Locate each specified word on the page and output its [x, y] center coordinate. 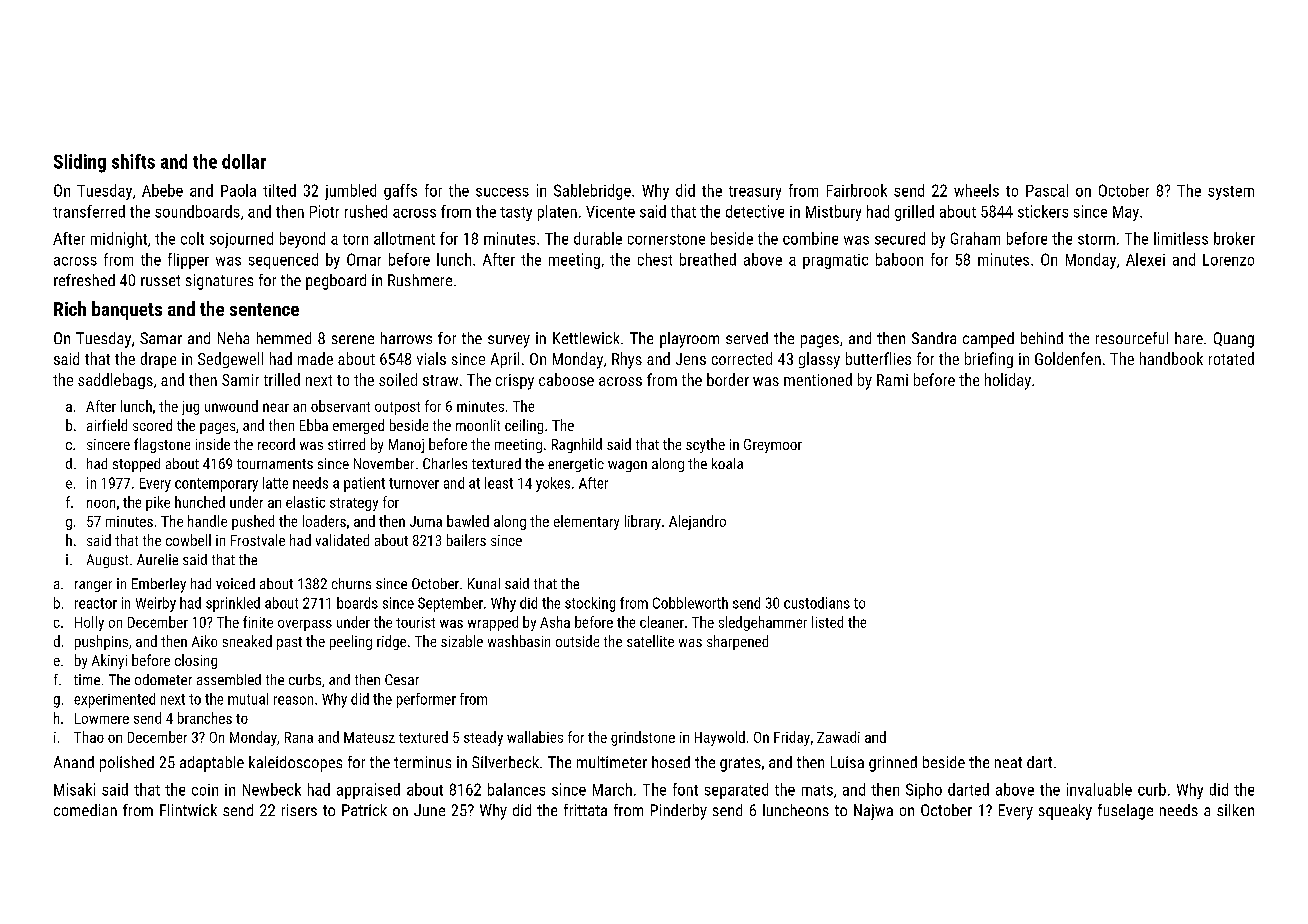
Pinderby [679, 812]
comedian [85, 810]
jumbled [350, 192]
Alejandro [697, 522]
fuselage [1125, 812]
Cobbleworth [690, 603]
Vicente [610, 212]
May [1126, 213]
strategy [354, 504]
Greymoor [773, 446]
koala [727, 463]
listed [827, 622]
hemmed [284, 338]
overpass [305, 625]
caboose [566, 379]
